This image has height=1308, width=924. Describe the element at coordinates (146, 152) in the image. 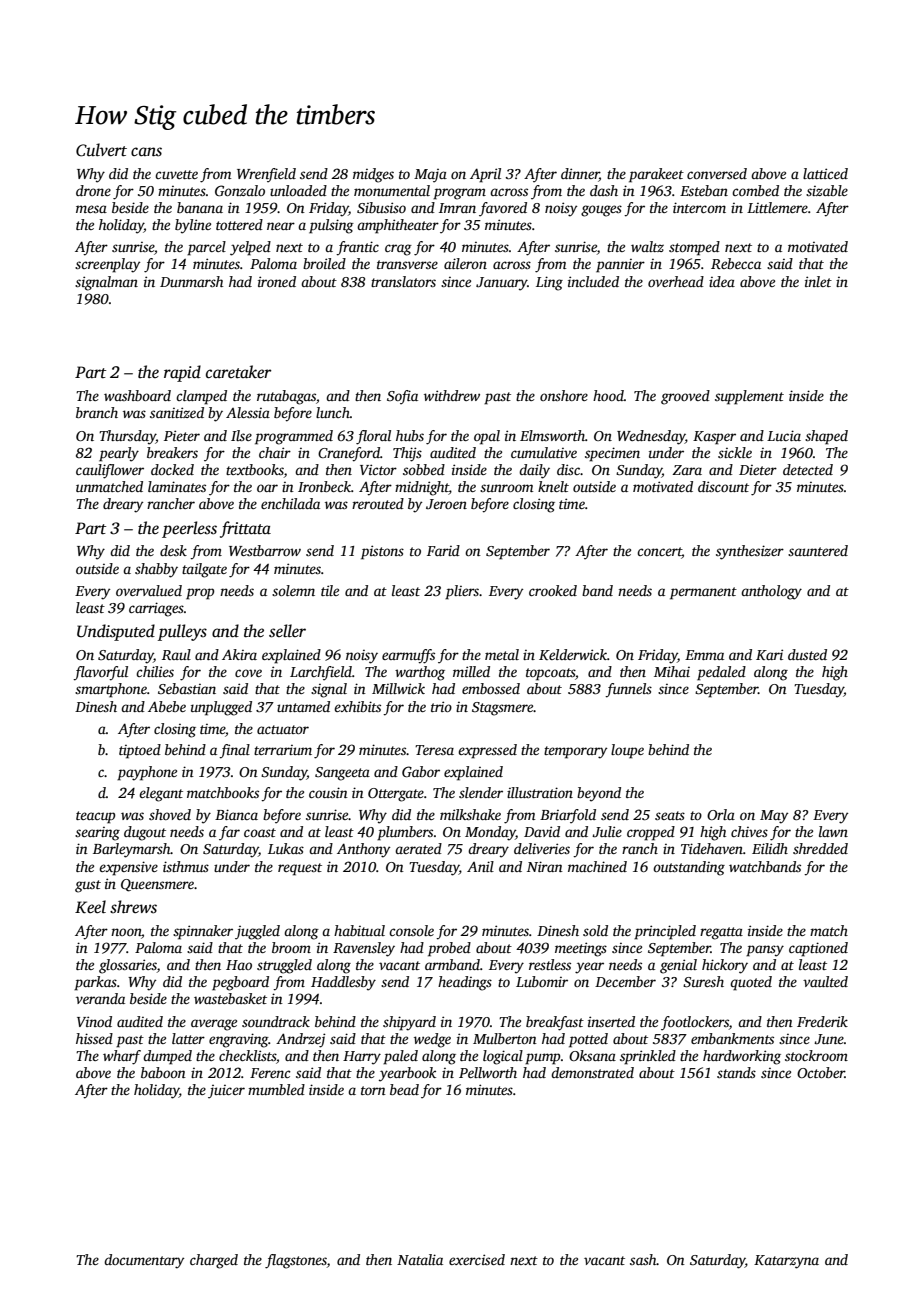

I see `cans` at that location.
